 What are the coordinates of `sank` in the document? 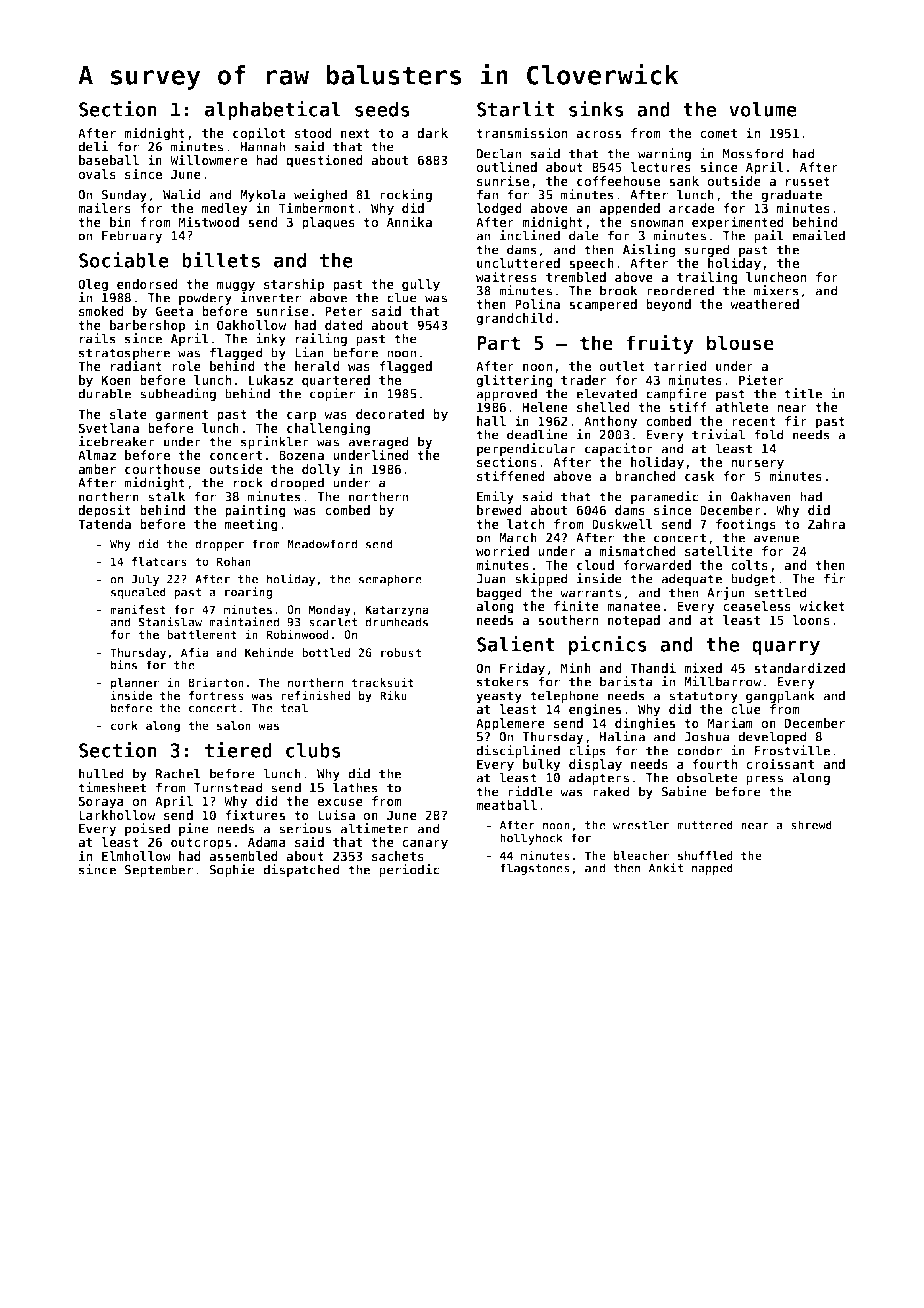 It's located at (684, 181).
